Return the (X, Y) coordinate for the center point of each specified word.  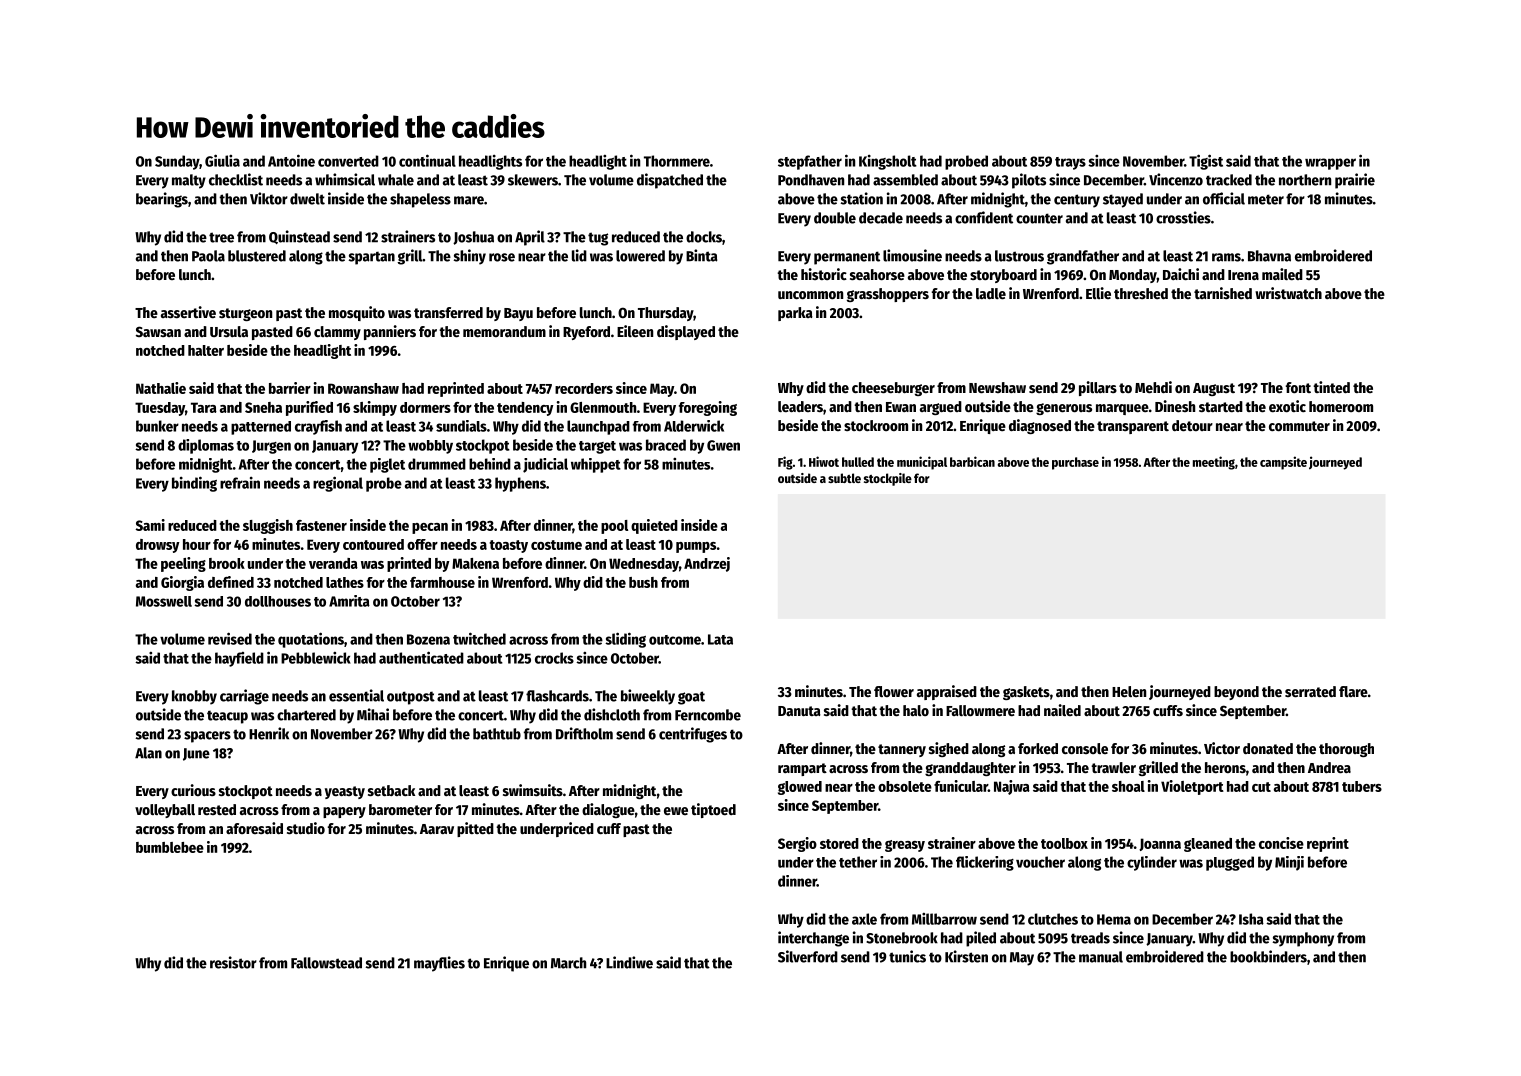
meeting (1214, 463)
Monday (1133, 276)
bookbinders (1268, 956)
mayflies (439, 964)
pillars (1098, 388)
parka (795, 314)
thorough (1346, 750)
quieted (654, 526)
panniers (390, 332)
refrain (240, 483)
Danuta (799, 711)
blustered (257, 256)
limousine (912, 255)
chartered (306, 715)
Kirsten (966, 956)
